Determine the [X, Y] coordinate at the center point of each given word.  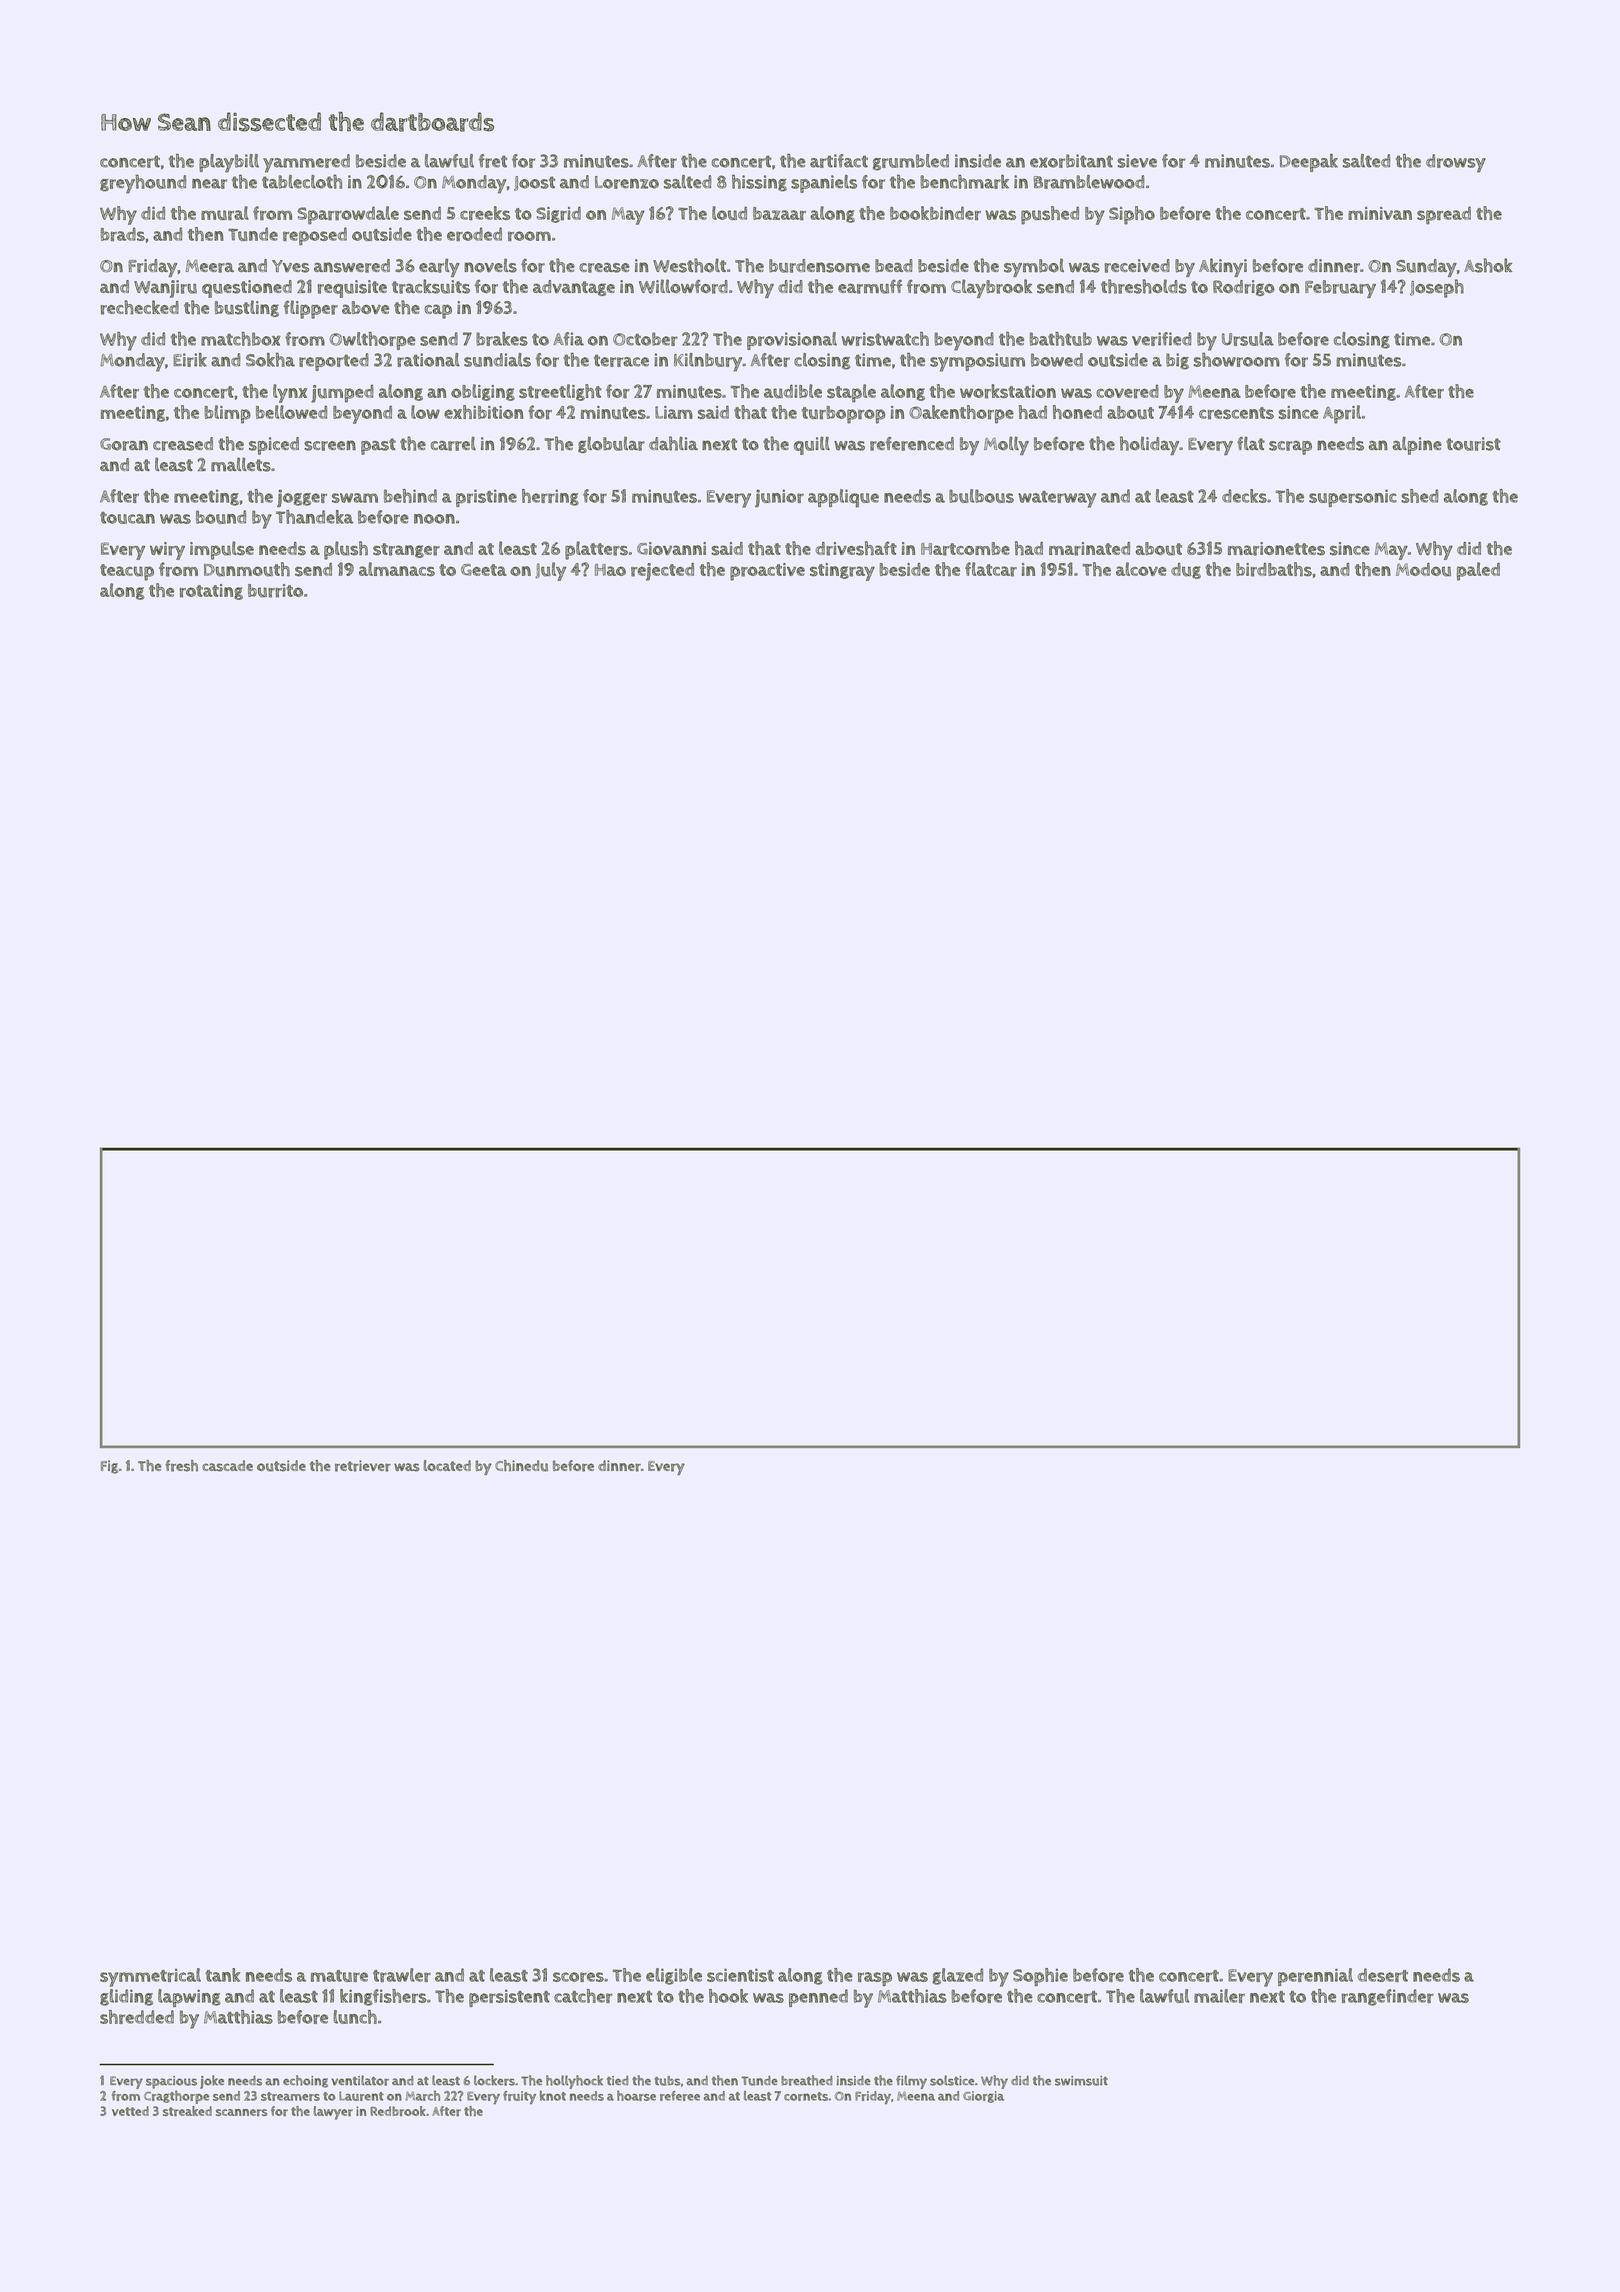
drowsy [1456, 163]
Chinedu [521, 1466]
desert [1383, 1975]
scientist [740, 1975]
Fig [109, 1467]
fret [493, 161]
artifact [839, 161]
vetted [130, 2111]
